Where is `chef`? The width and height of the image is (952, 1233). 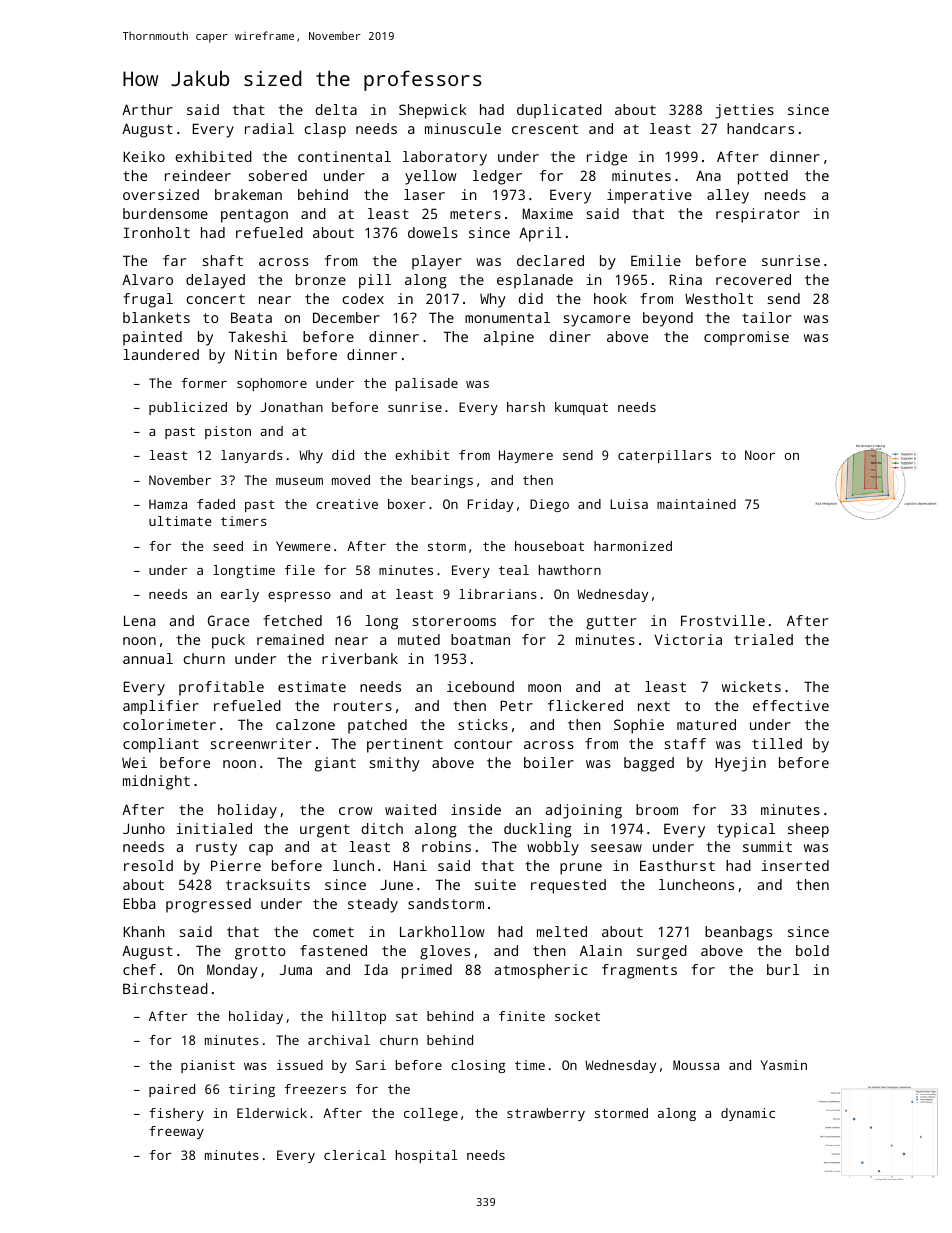
chef is located at coordinates (139, 969).
